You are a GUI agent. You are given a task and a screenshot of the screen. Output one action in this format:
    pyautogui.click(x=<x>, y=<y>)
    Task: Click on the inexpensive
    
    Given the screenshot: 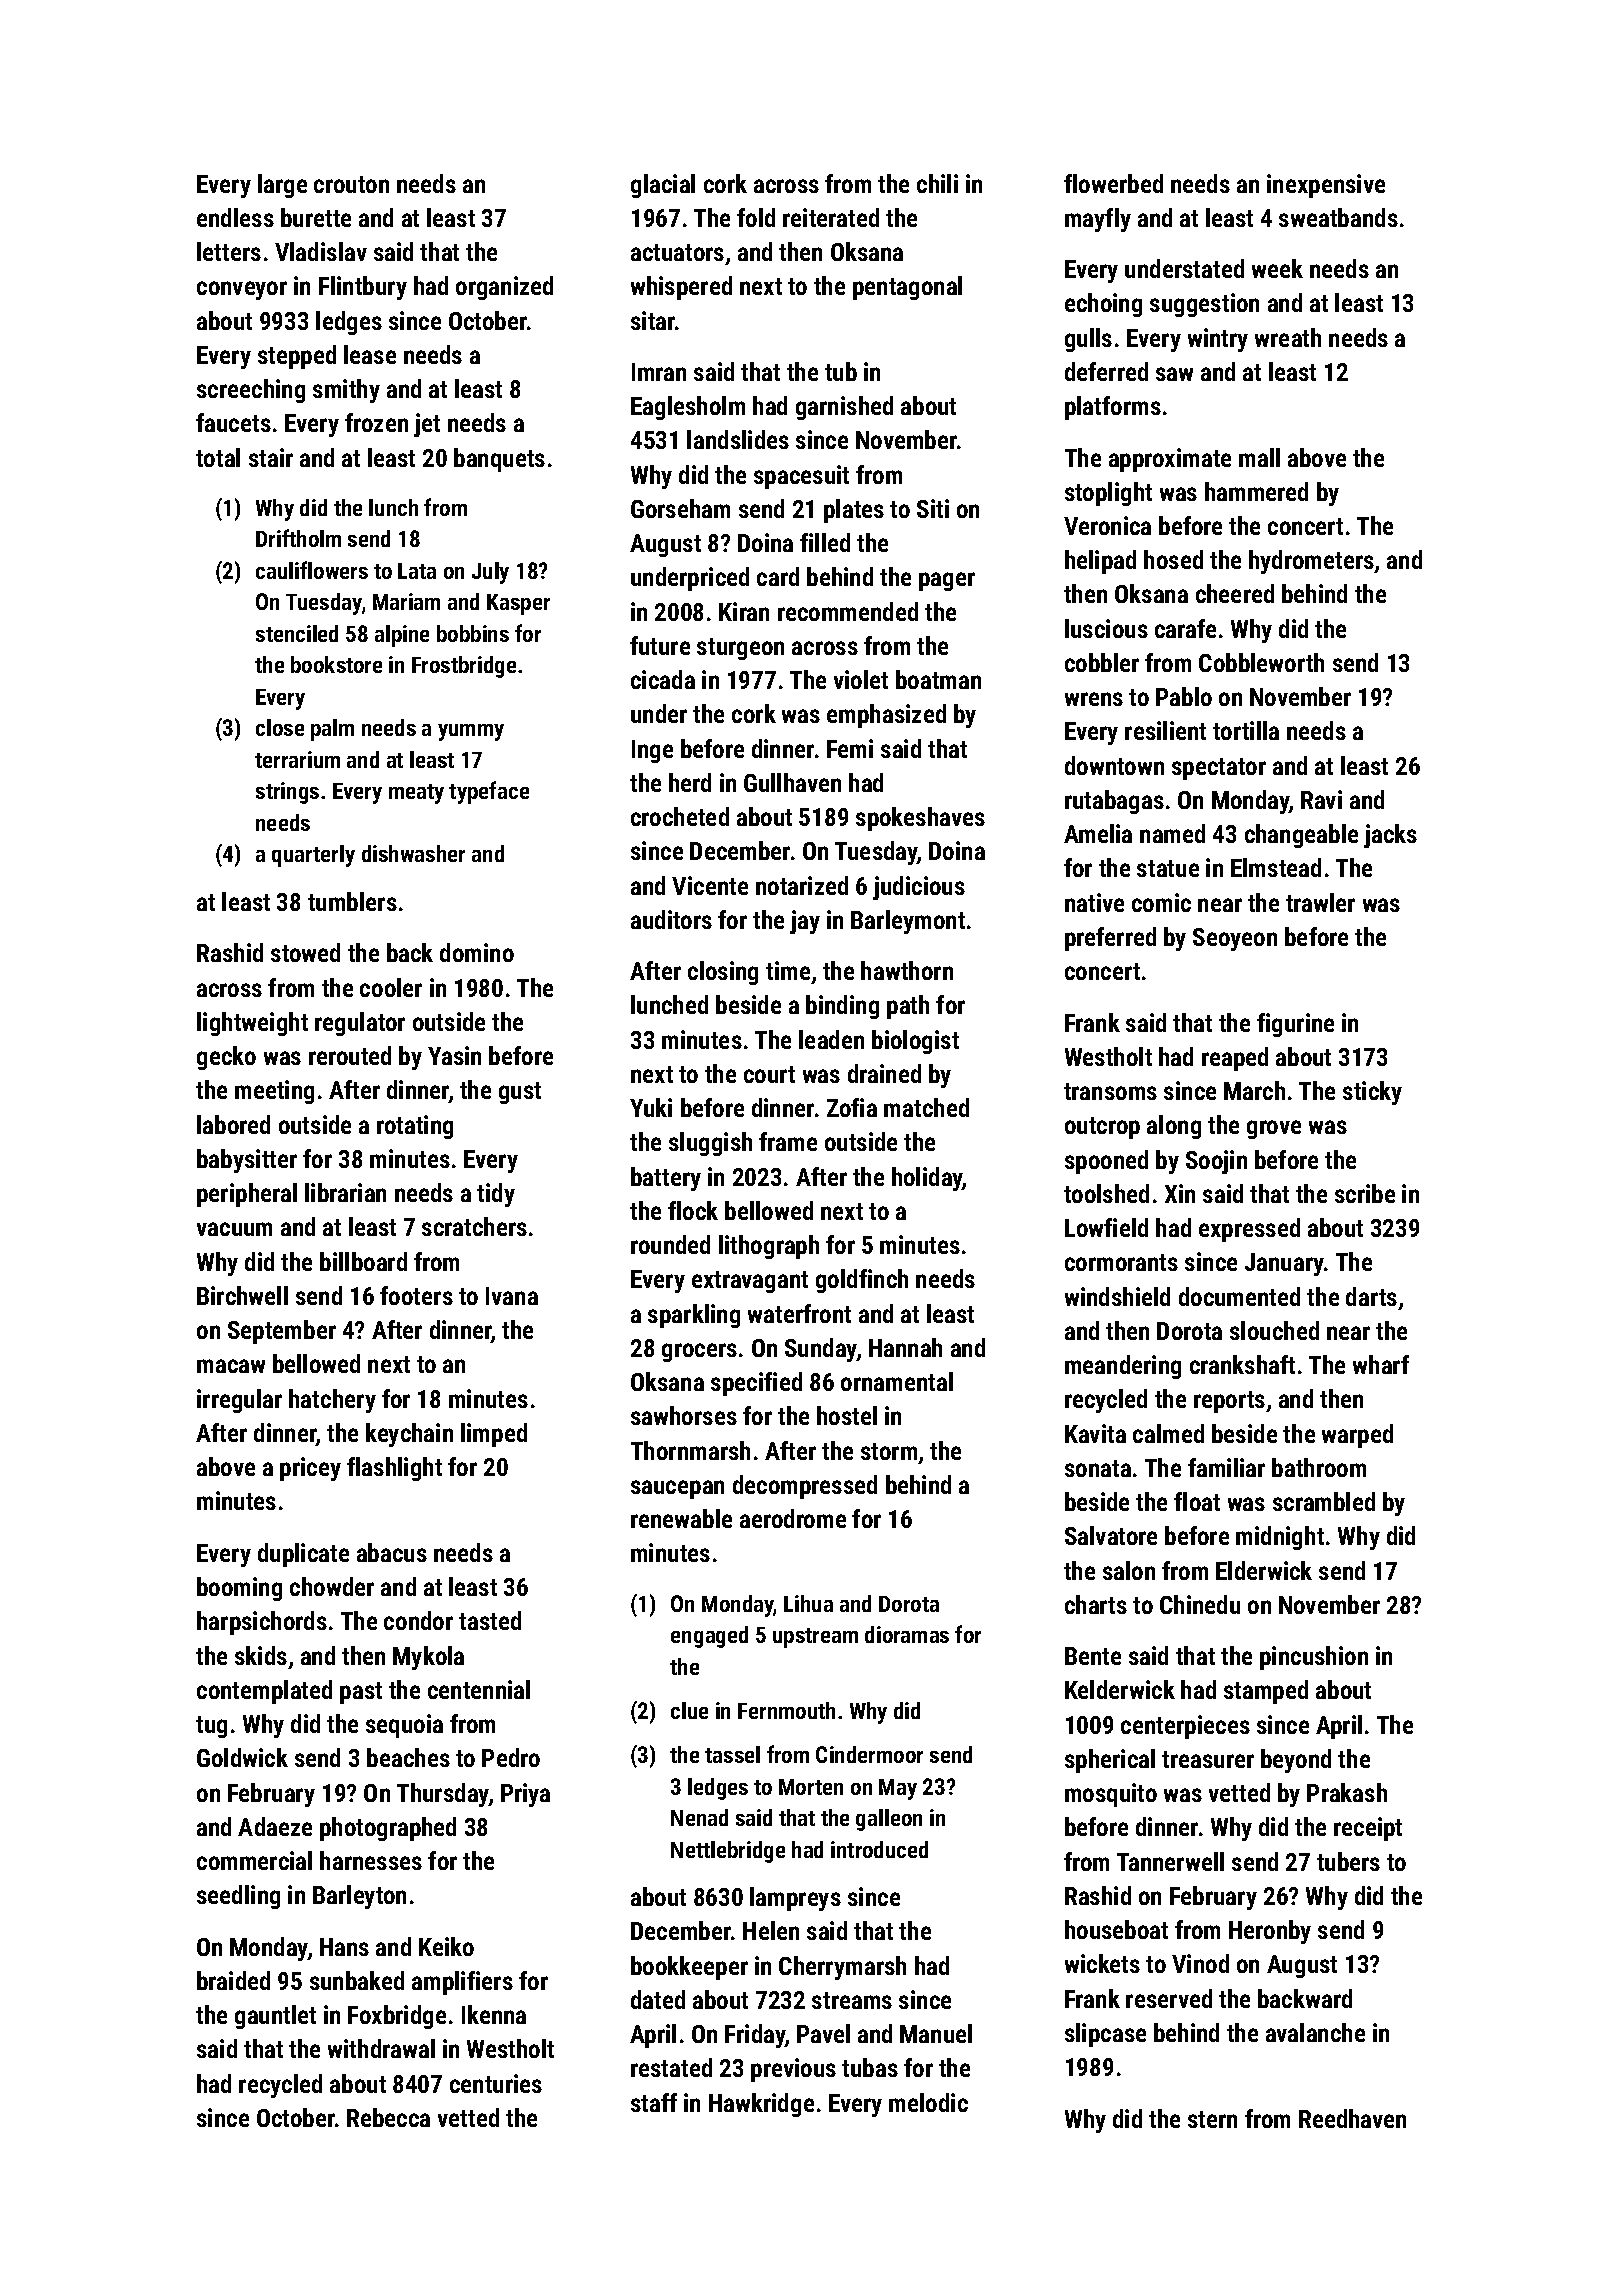 What is the action you would take?
    pyautogui.click(x=1326, y=186)
